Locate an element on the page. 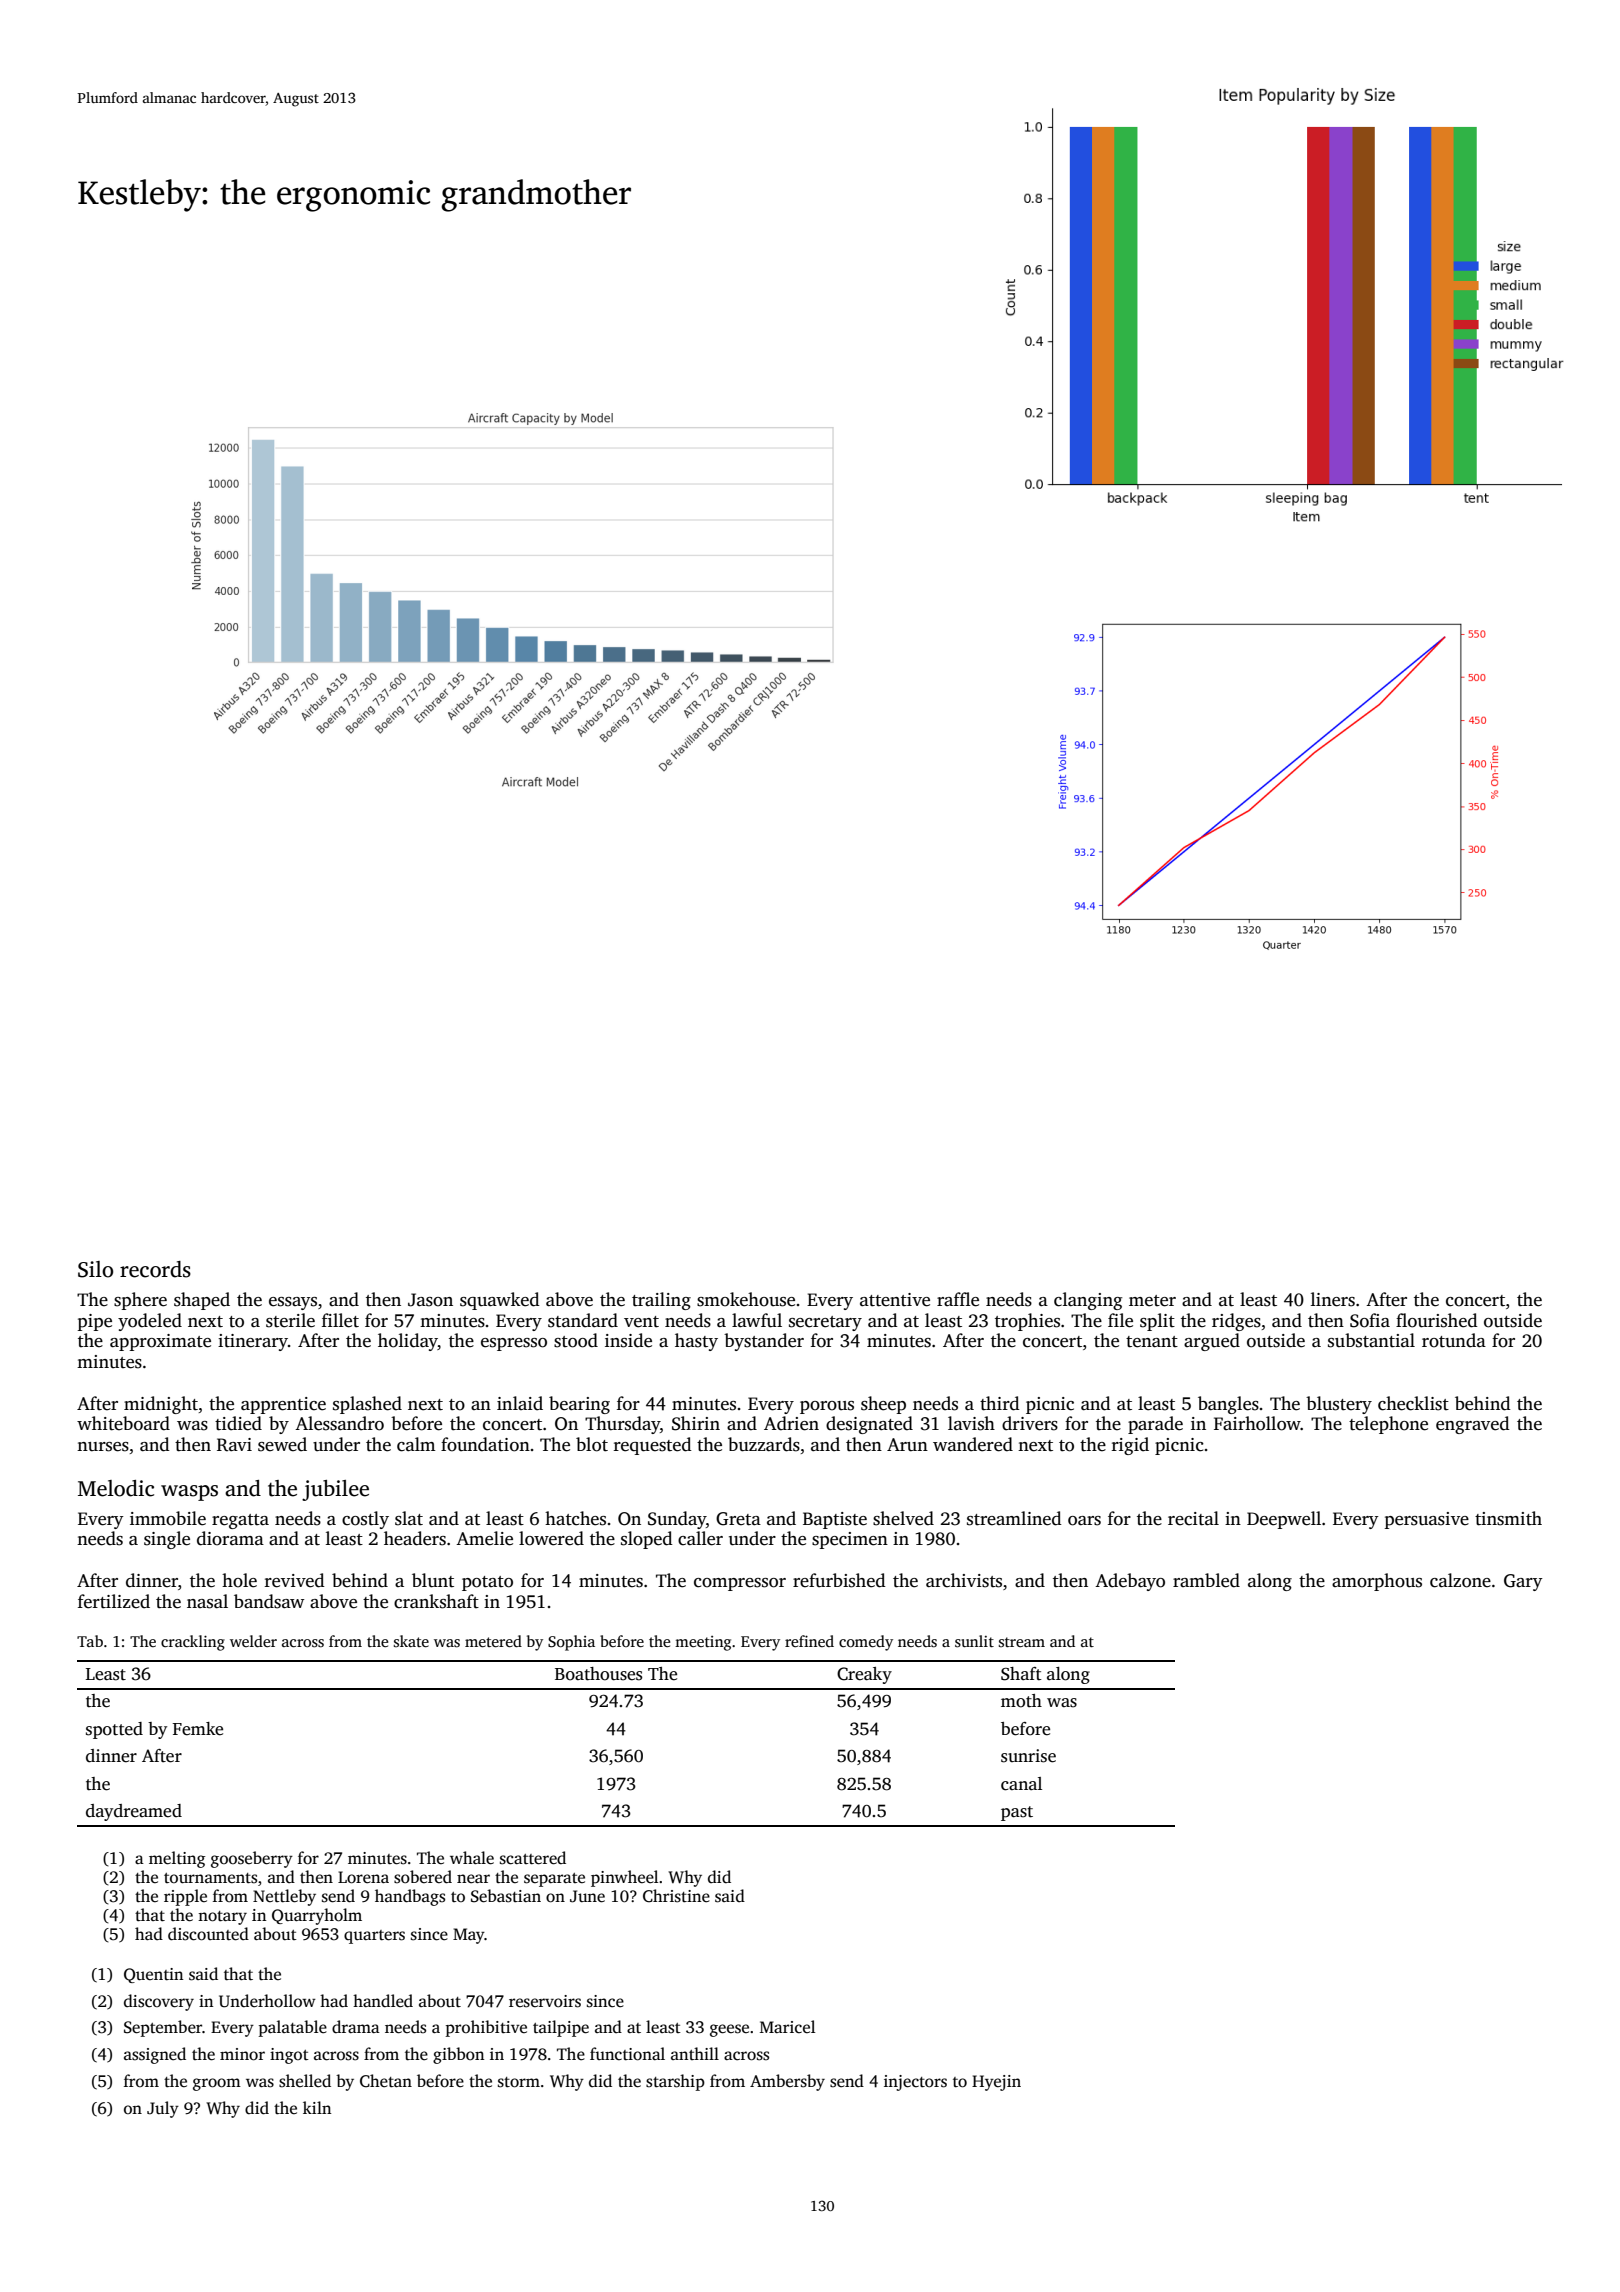  sunrise is located at coordinates (1028, 1756).
